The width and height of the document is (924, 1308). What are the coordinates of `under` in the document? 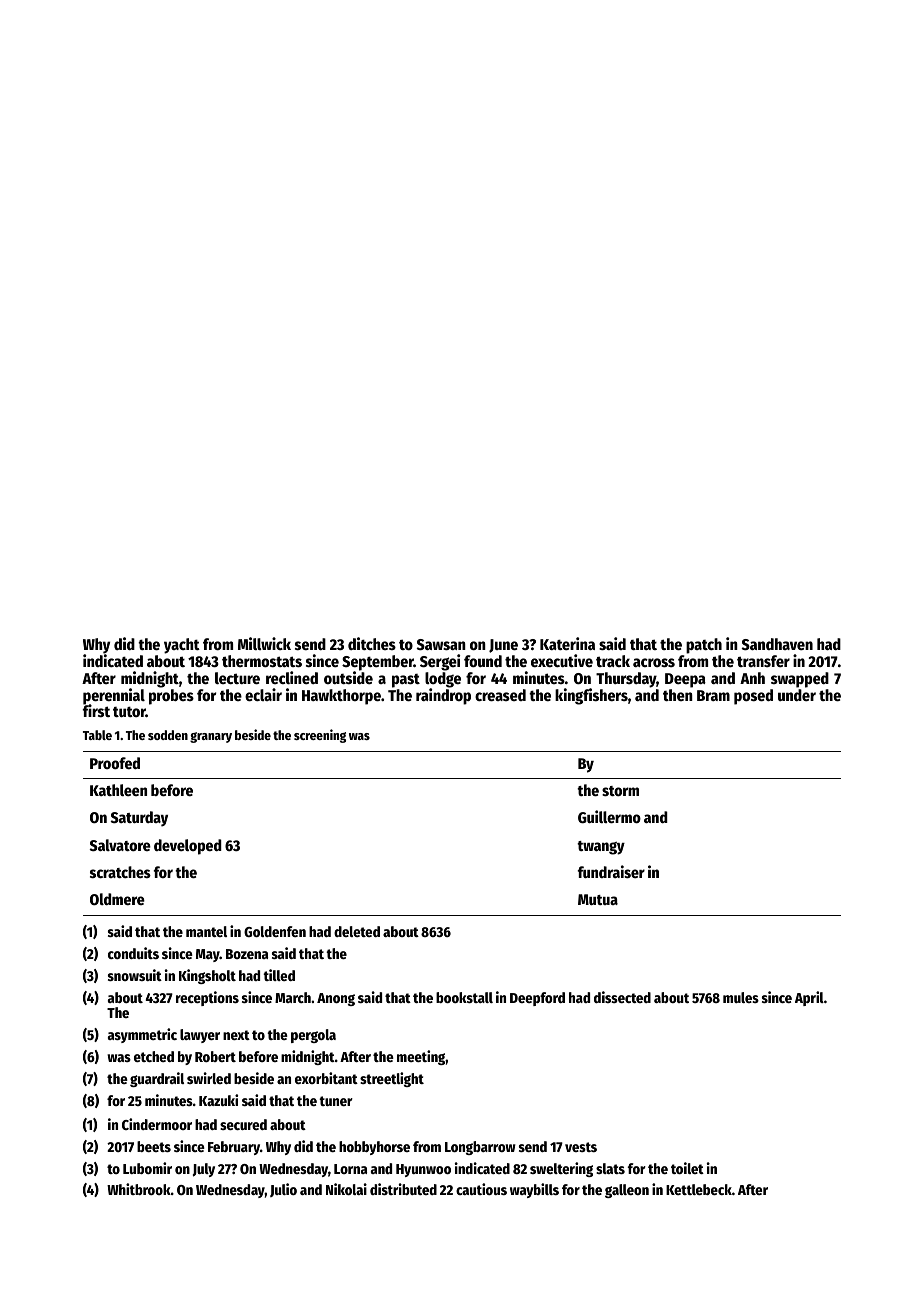 It's located at (797, 695).
